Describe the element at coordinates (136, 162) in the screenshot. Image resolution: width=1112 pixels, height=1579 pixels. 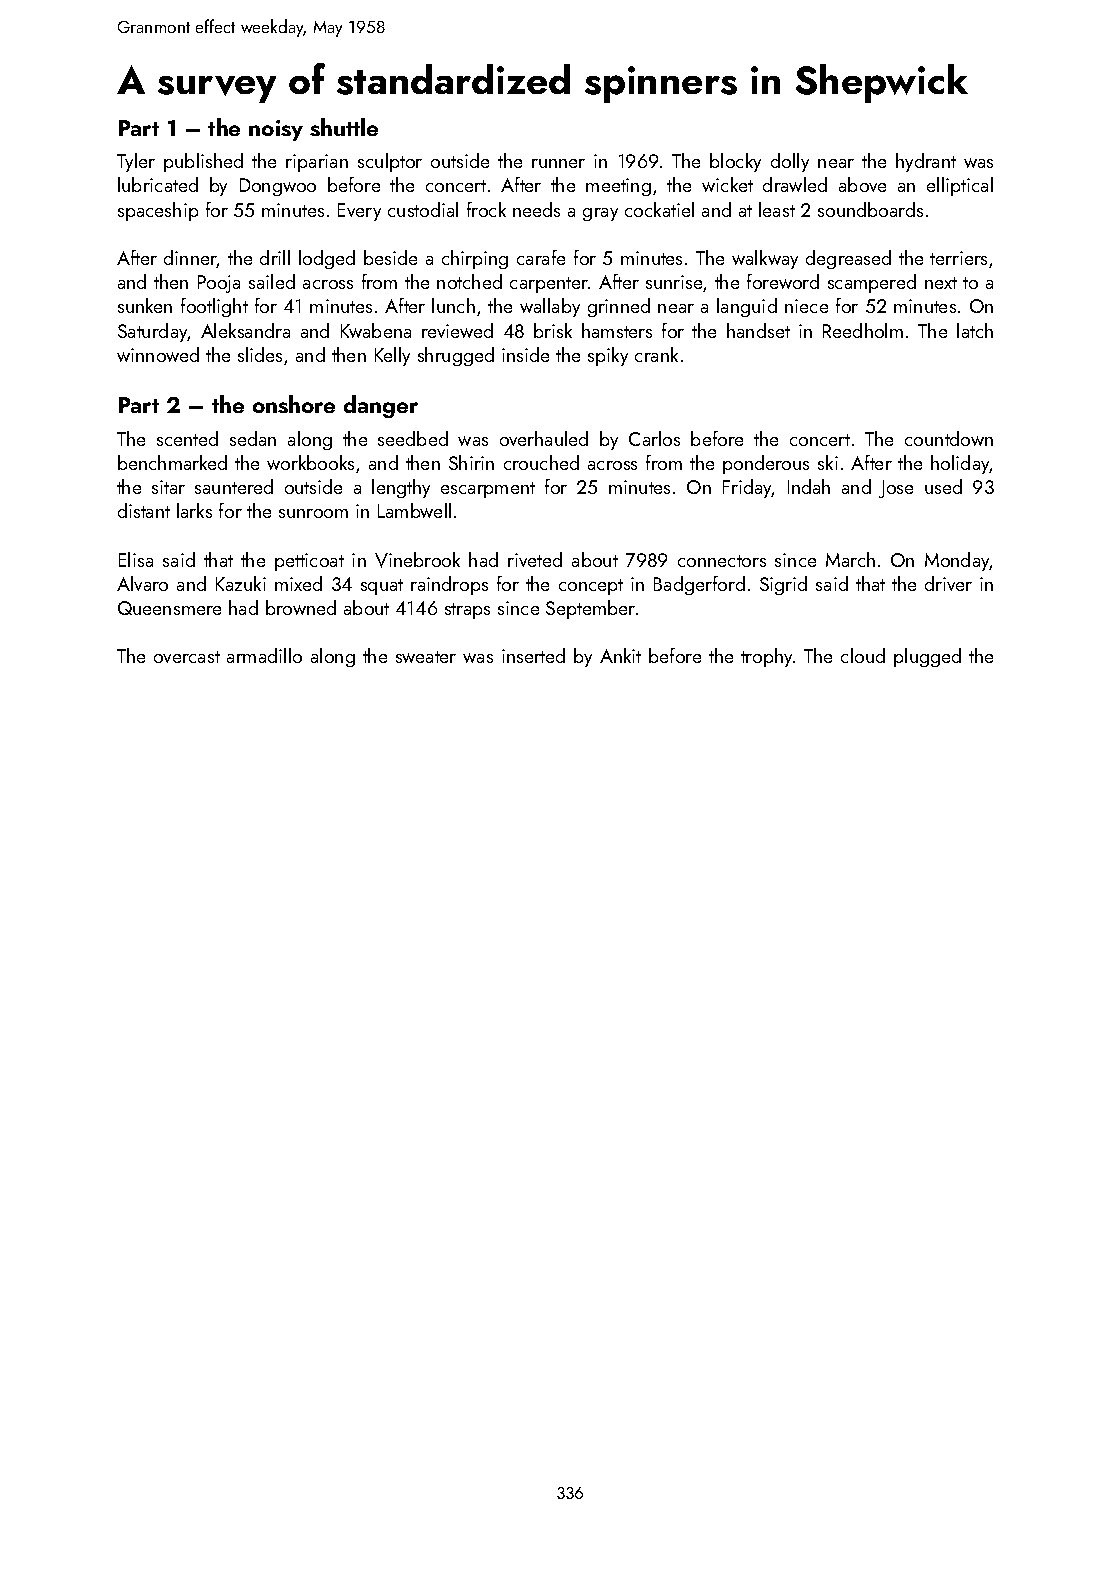
I see `Tyler` at that location.
